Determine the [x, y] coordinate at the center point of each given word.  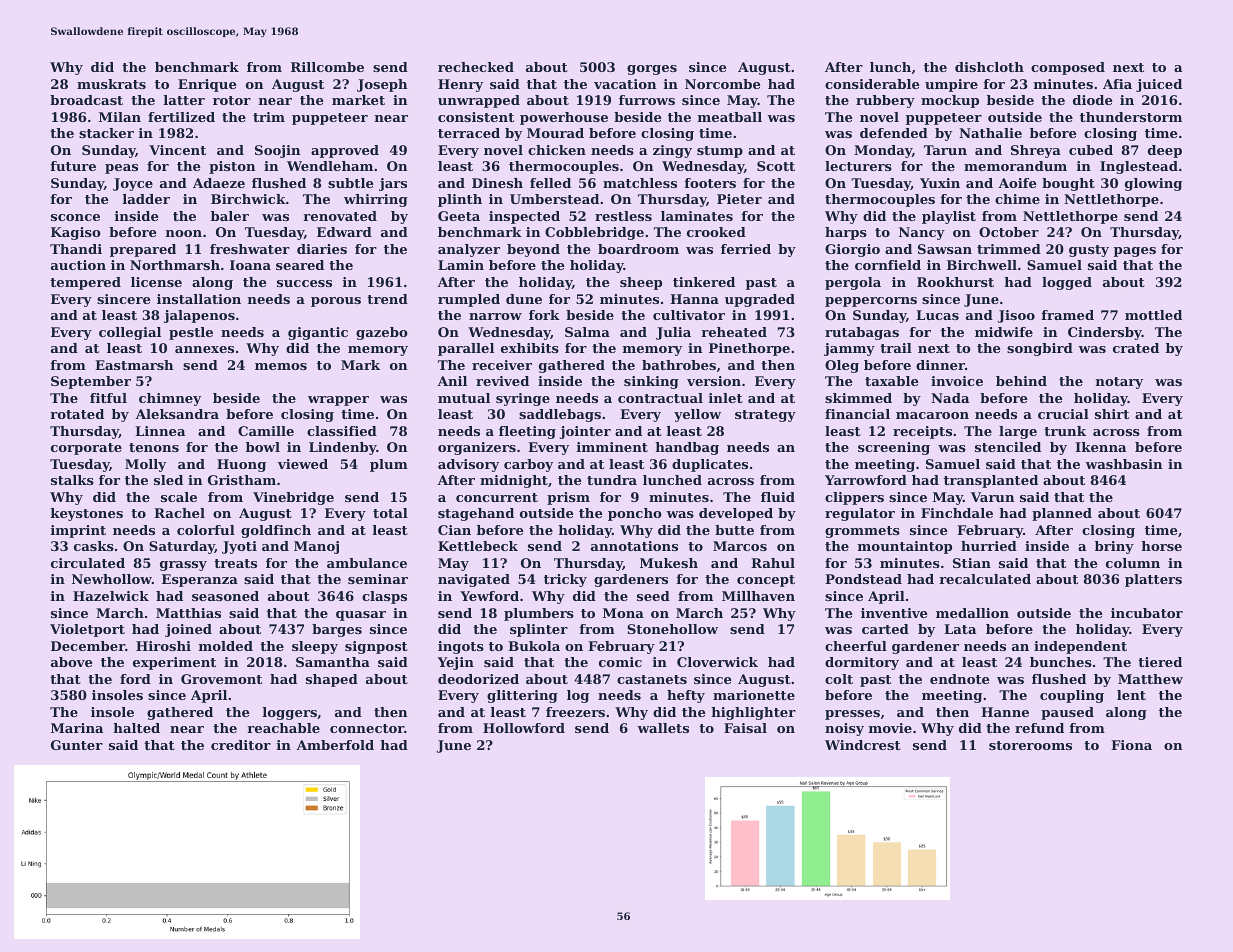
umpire [951, 85]
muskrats [111, 84]
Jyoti [239, 547]
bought [1068, 184]
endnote [959, 679]
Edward [344, 232]
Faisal [745, 728]
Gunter [77, 745]
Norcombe [722, 84]
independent [1080, 647]
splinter [539, 630]
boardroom [638, 249]
